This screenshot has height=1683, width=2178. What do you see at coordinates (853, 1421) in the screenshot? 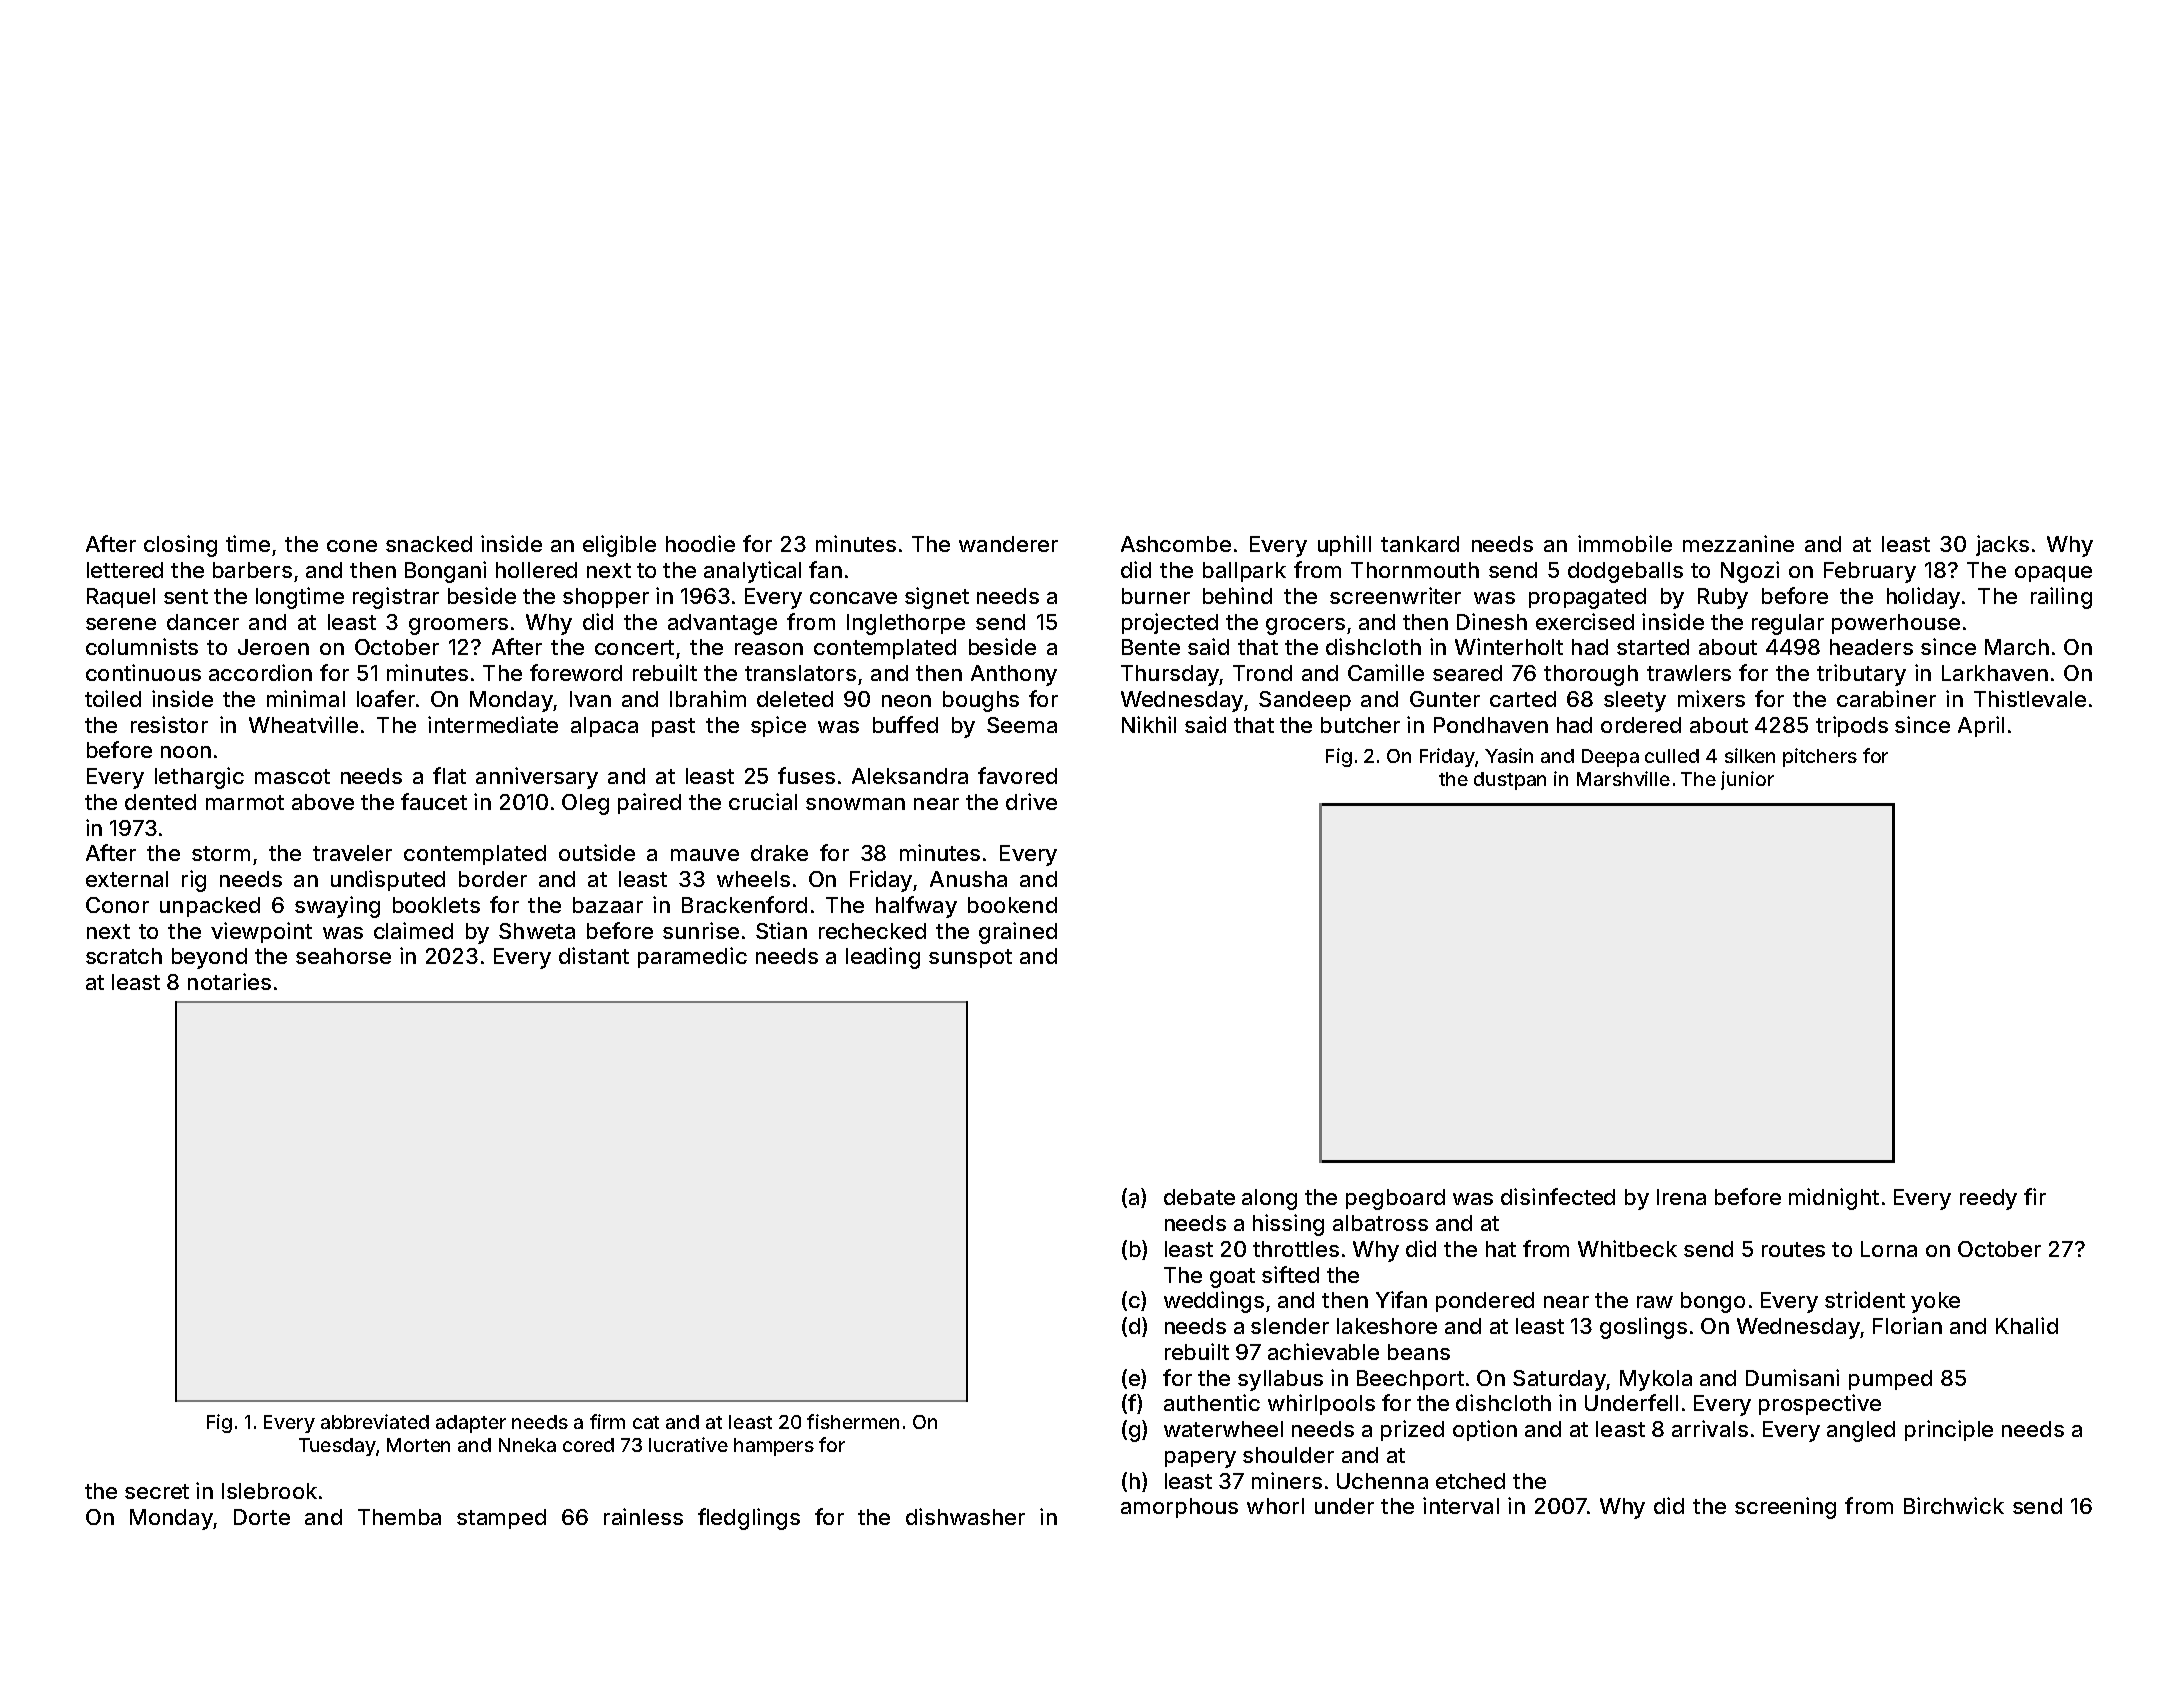
I see `fishermen` at bounding box center [853, 1421].
